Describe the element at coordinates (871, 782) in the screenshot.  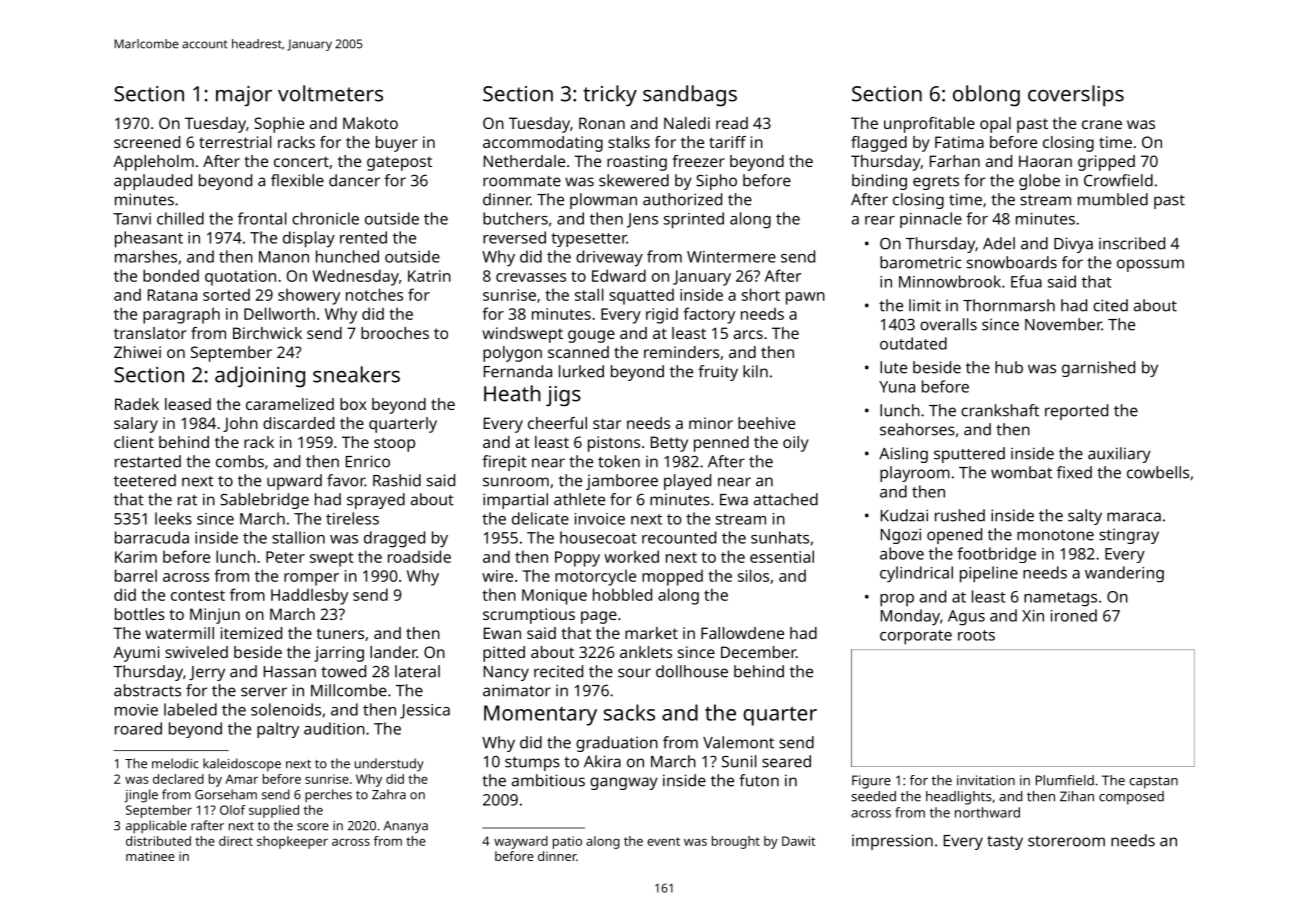
I see `Figure` at that location.
